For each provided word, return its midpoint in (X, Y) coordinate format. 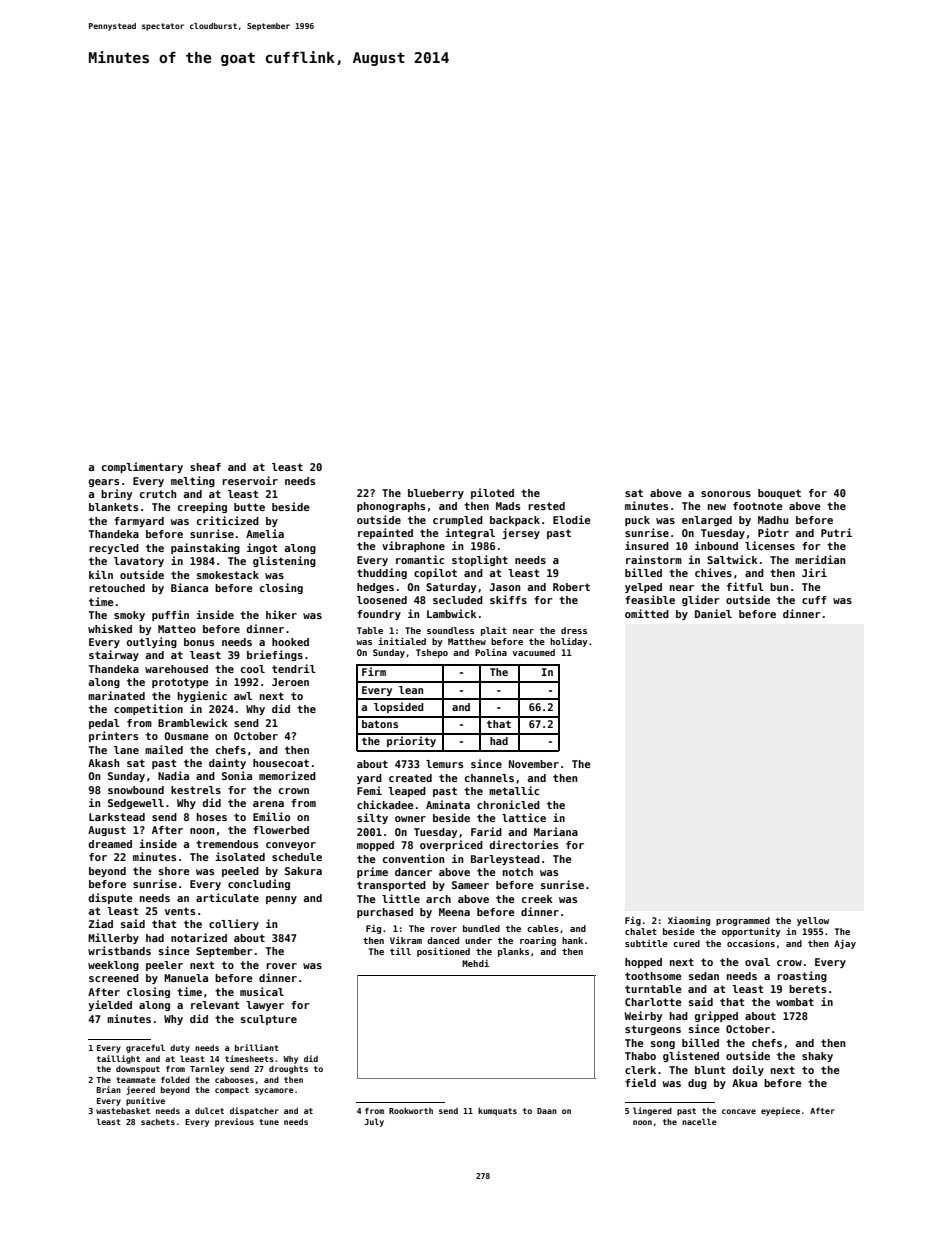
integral (470, 533)
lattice (524, 817)
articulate (227, 897)
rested (546, 506)
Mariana (556, 831)
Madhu (773, 520)
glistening (284, 561)
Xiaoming (689, 921)
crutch (158, 494)
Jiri (814, 572)
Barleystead (505, 860)
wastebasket (123, 1111)
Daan (547, 1111)
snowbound (136, 790)
